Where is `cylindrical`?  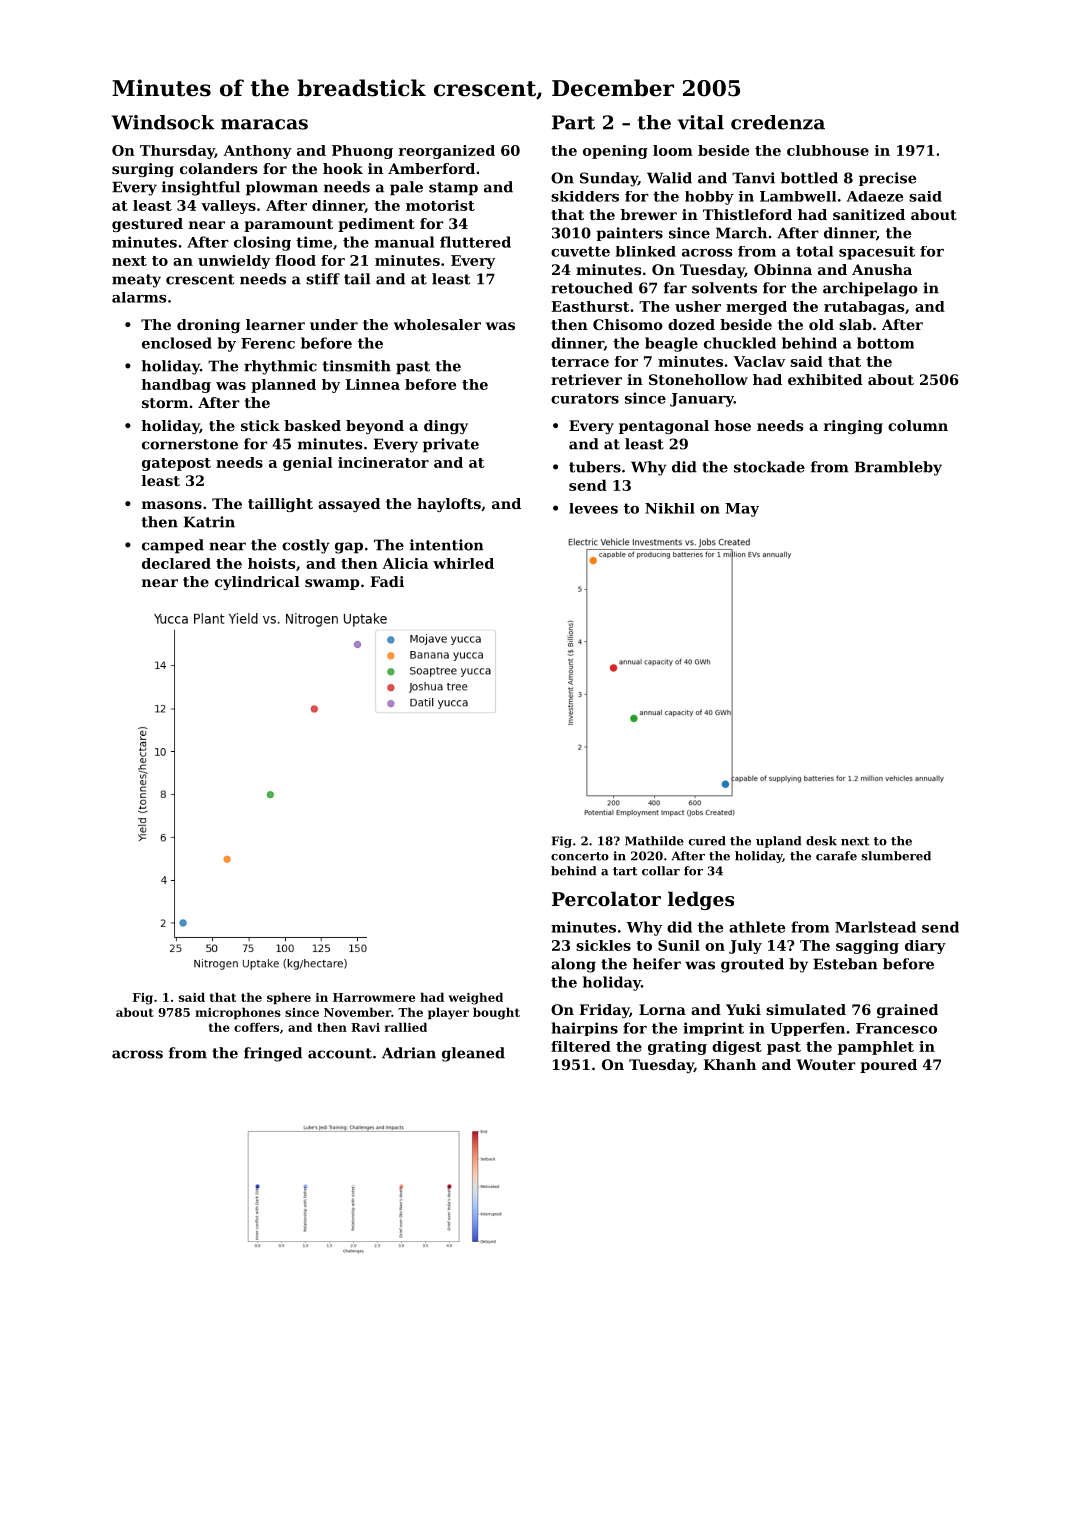 cylindrical is located at coordinates (257, 583).
